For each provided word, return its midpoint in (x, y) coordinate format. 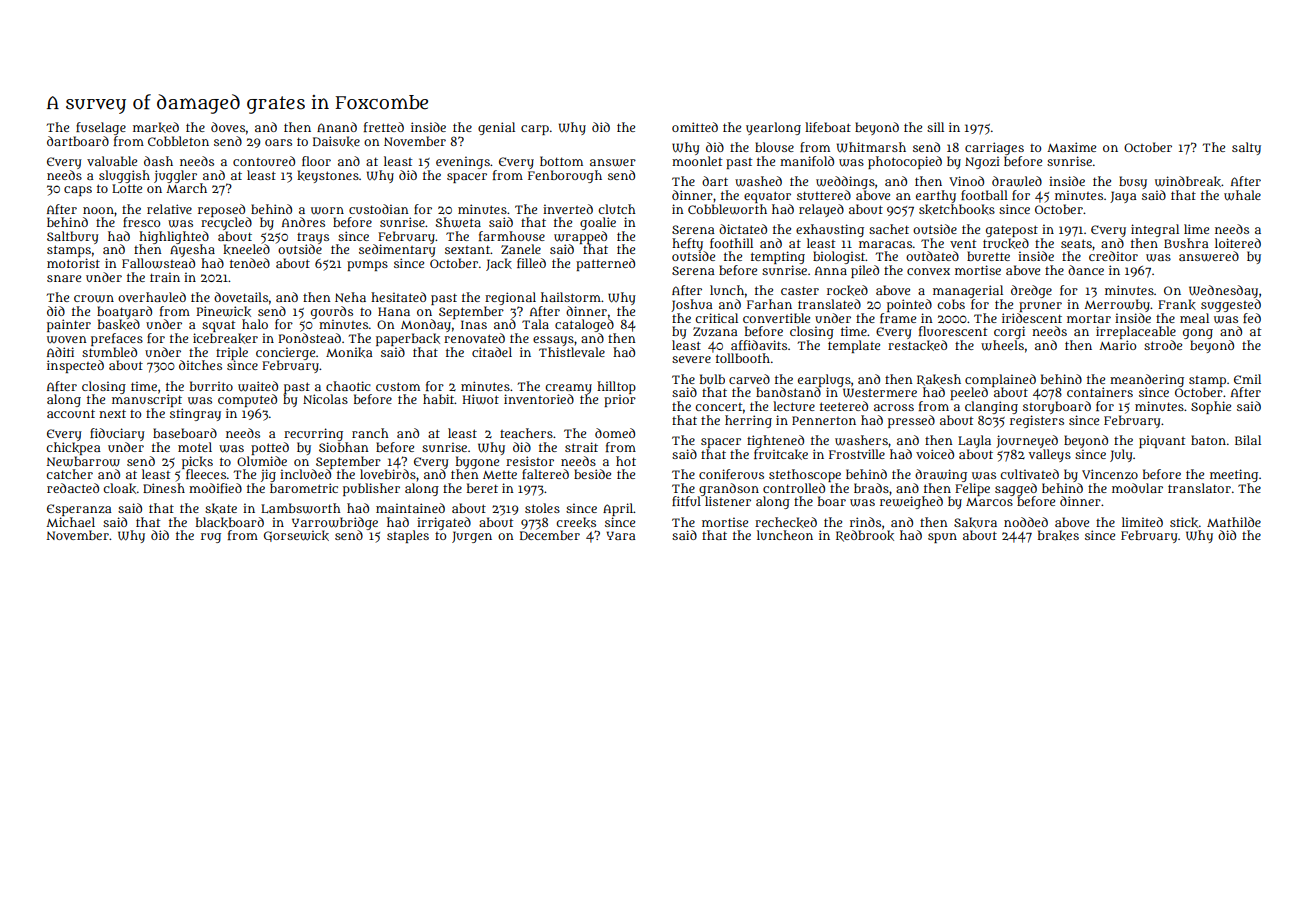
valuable (112, 161)
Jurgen (472, 537)
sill (935, 127)
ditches (200, 365)
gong (1198, 334)
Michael (70, 522)
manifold (807, 161)
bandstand (788, 392)
